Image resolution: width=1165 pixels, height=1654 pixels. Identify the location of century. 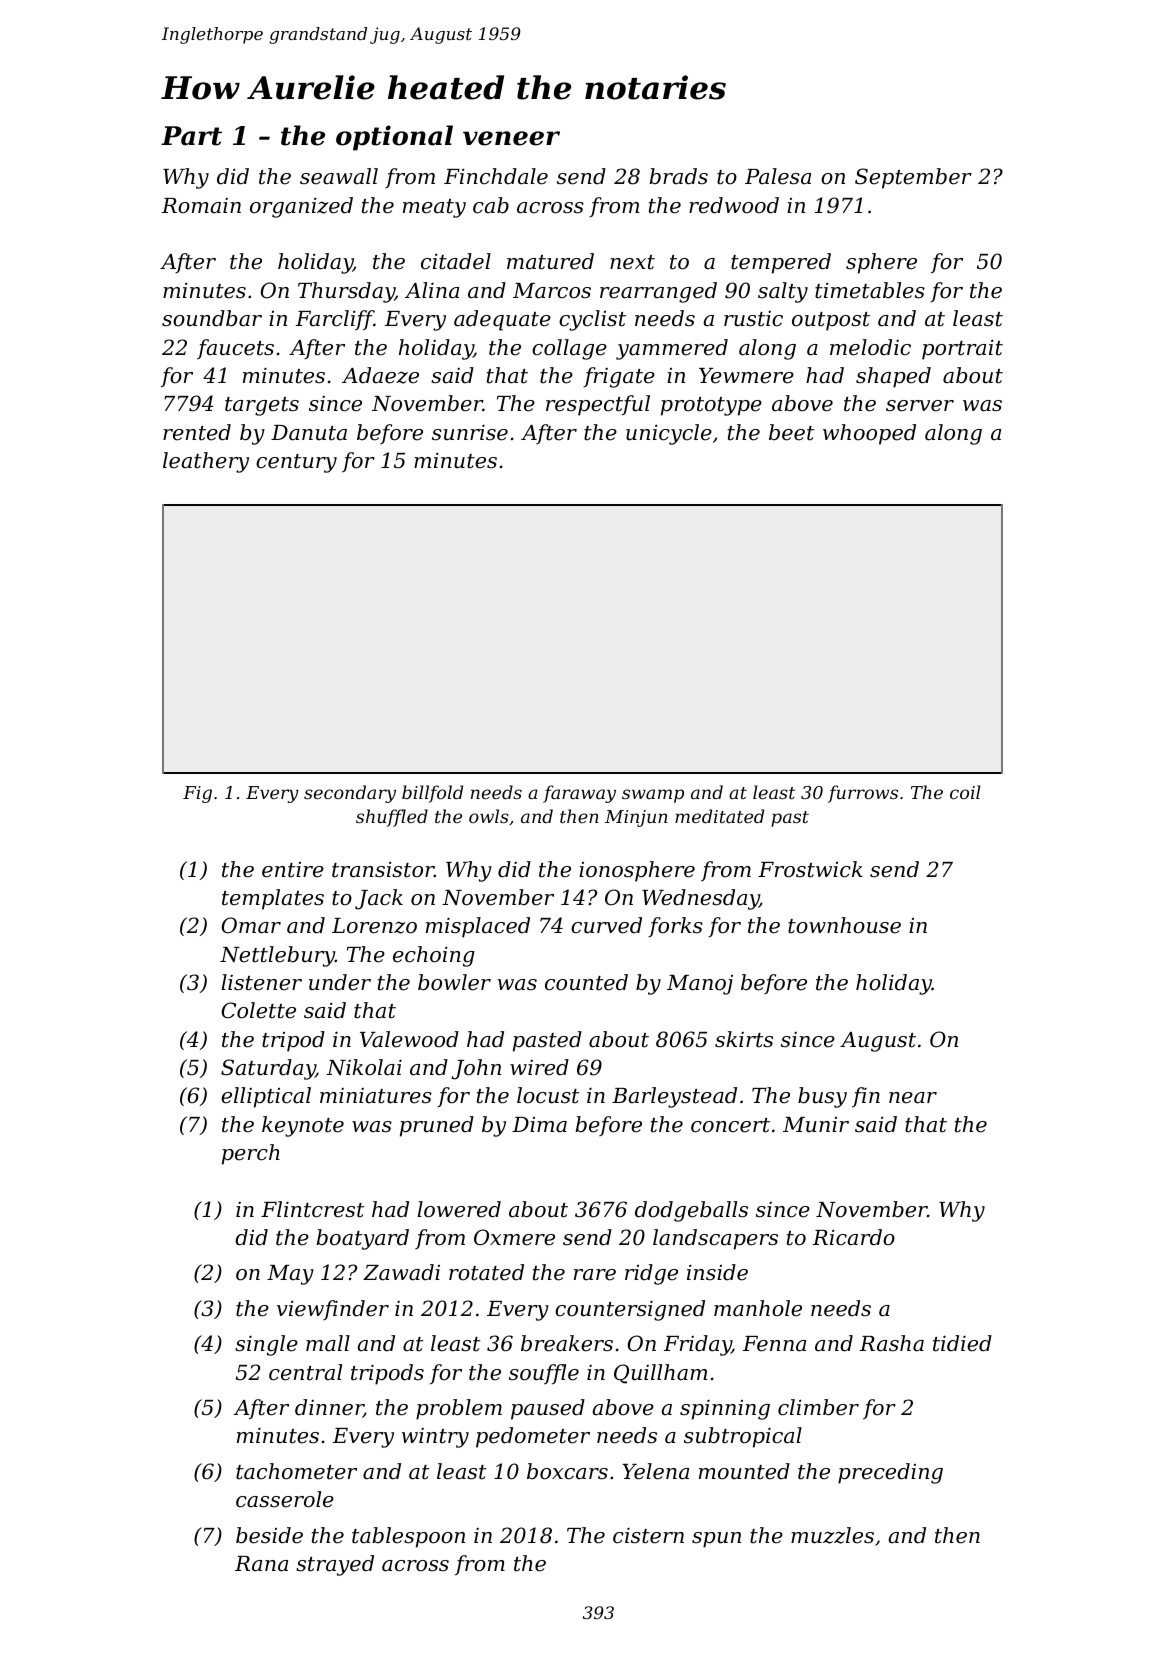
(296, 463).
